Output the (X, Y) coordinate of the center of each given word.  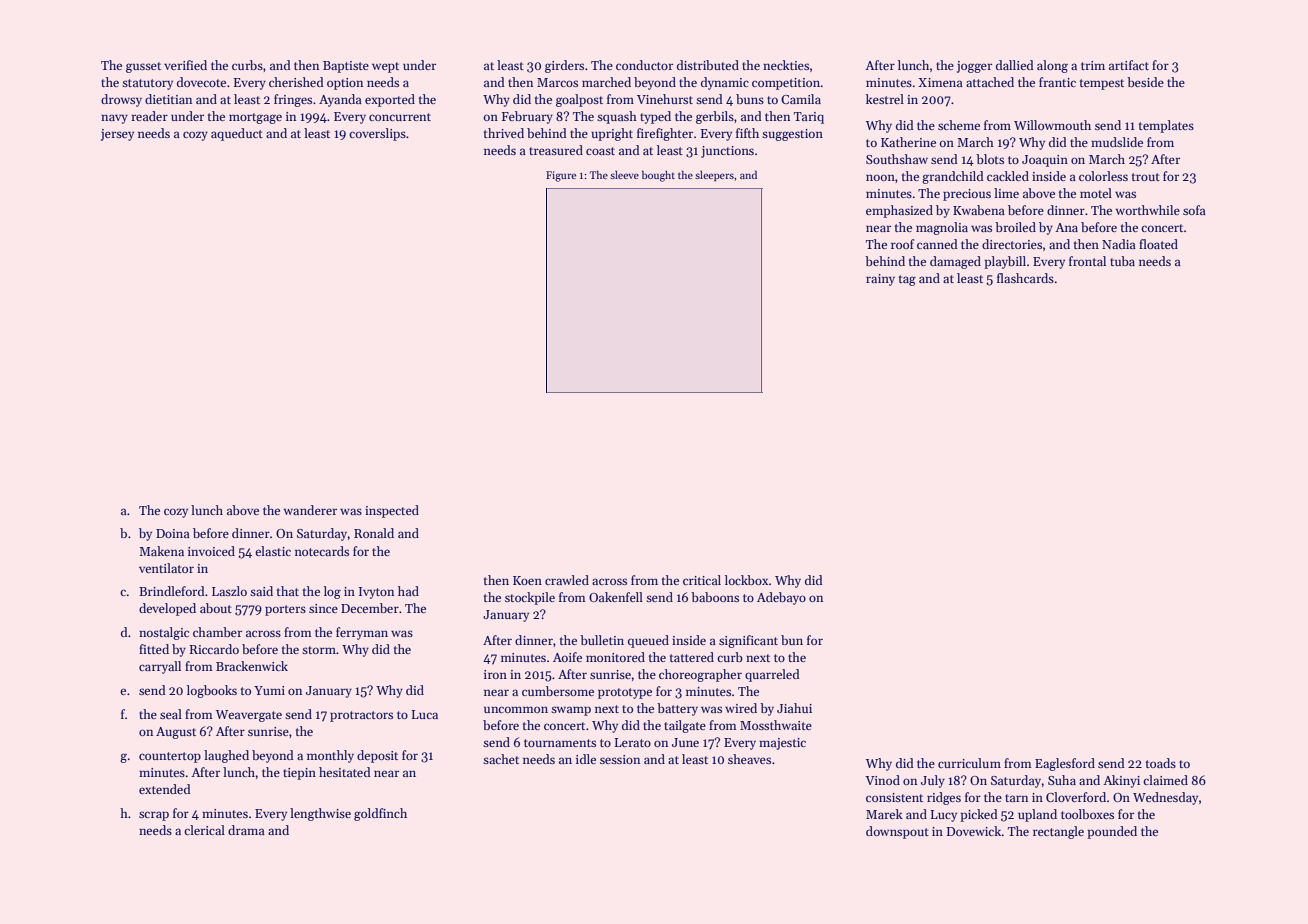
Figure (561, 176)
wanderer (310, 510)
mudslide (1117, 142)
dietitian (168, 99)
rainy (880, 280)
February (527, 117)
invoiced (211, 551)
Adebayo (781, 598)
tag (907, 280)
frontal (1087, 261)
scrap (154, 816)
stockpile (530, 598)
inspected (392, 511)
